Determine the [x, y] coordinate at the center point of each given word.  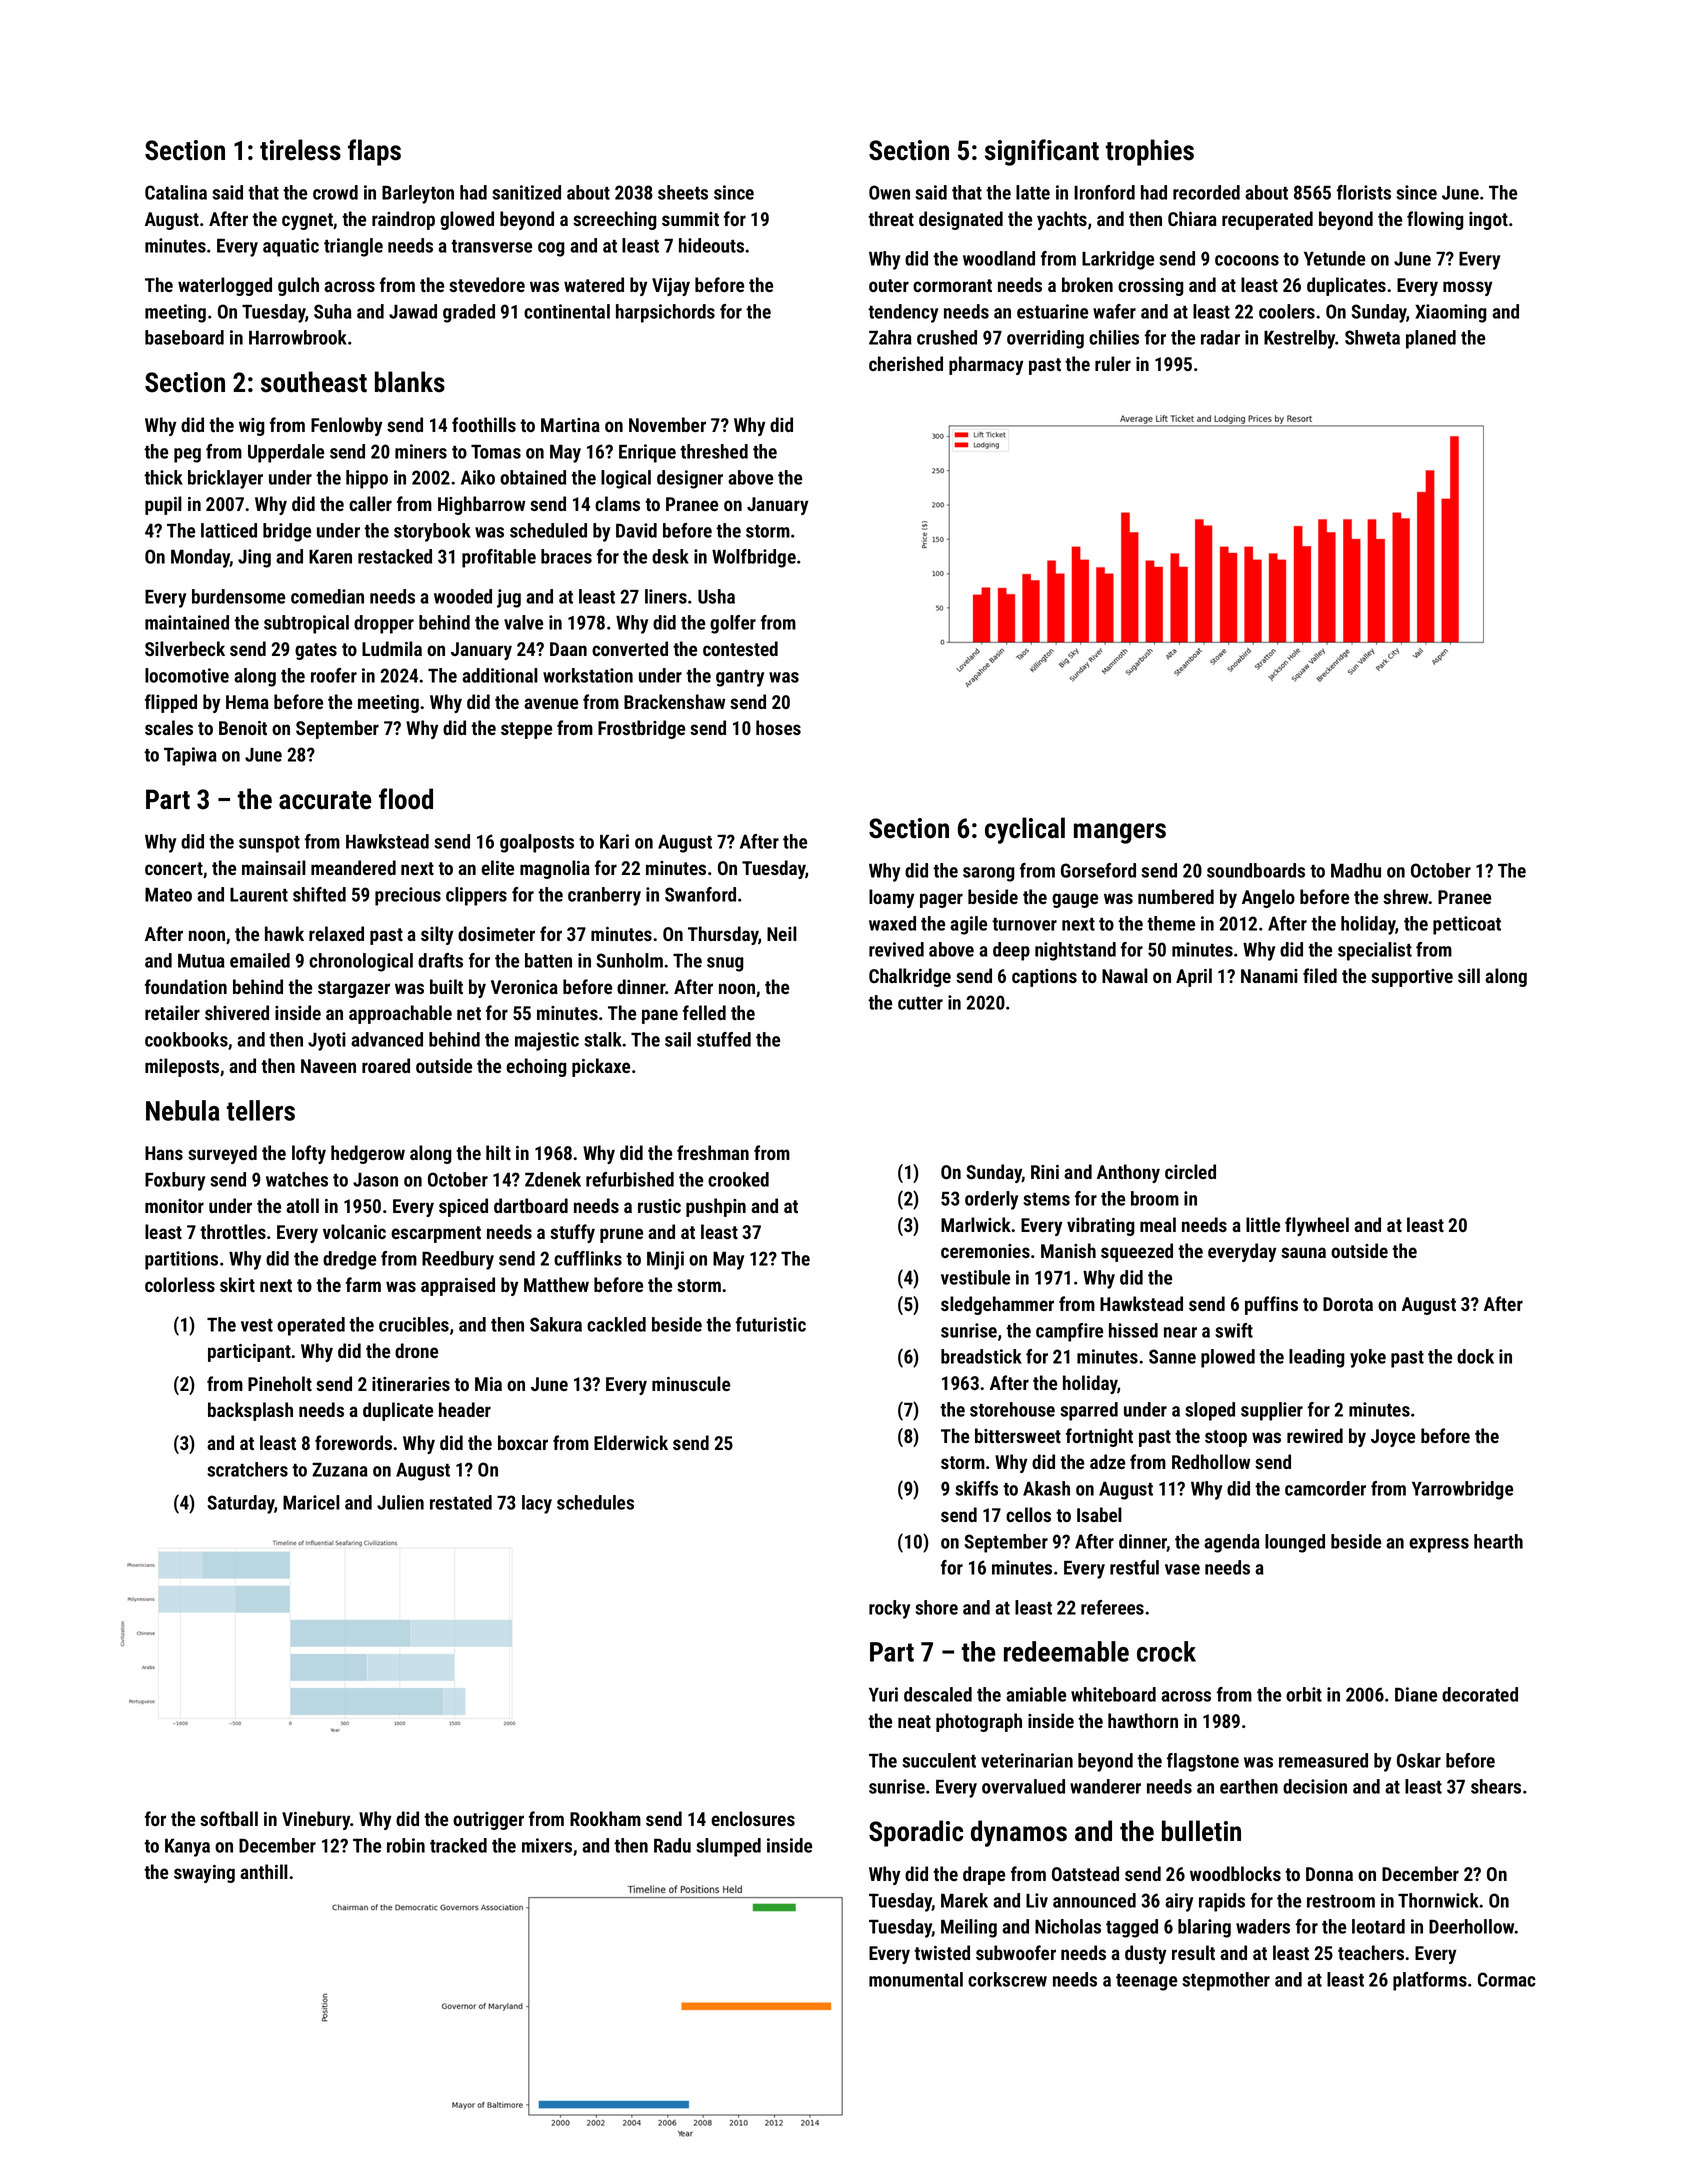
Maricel [311, 1502]
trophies [1150, 152]
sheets [683, 192]
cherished [906, 363]
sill [1469, 975]
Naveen [328, 1066]
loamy [891, 898]
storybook [432, 532]
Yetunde [1334, 258]
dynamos [1019, 1833]
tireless [300, 150]
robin [406, 1845]
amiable [1036, 1694]
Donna [1329, 1874]
